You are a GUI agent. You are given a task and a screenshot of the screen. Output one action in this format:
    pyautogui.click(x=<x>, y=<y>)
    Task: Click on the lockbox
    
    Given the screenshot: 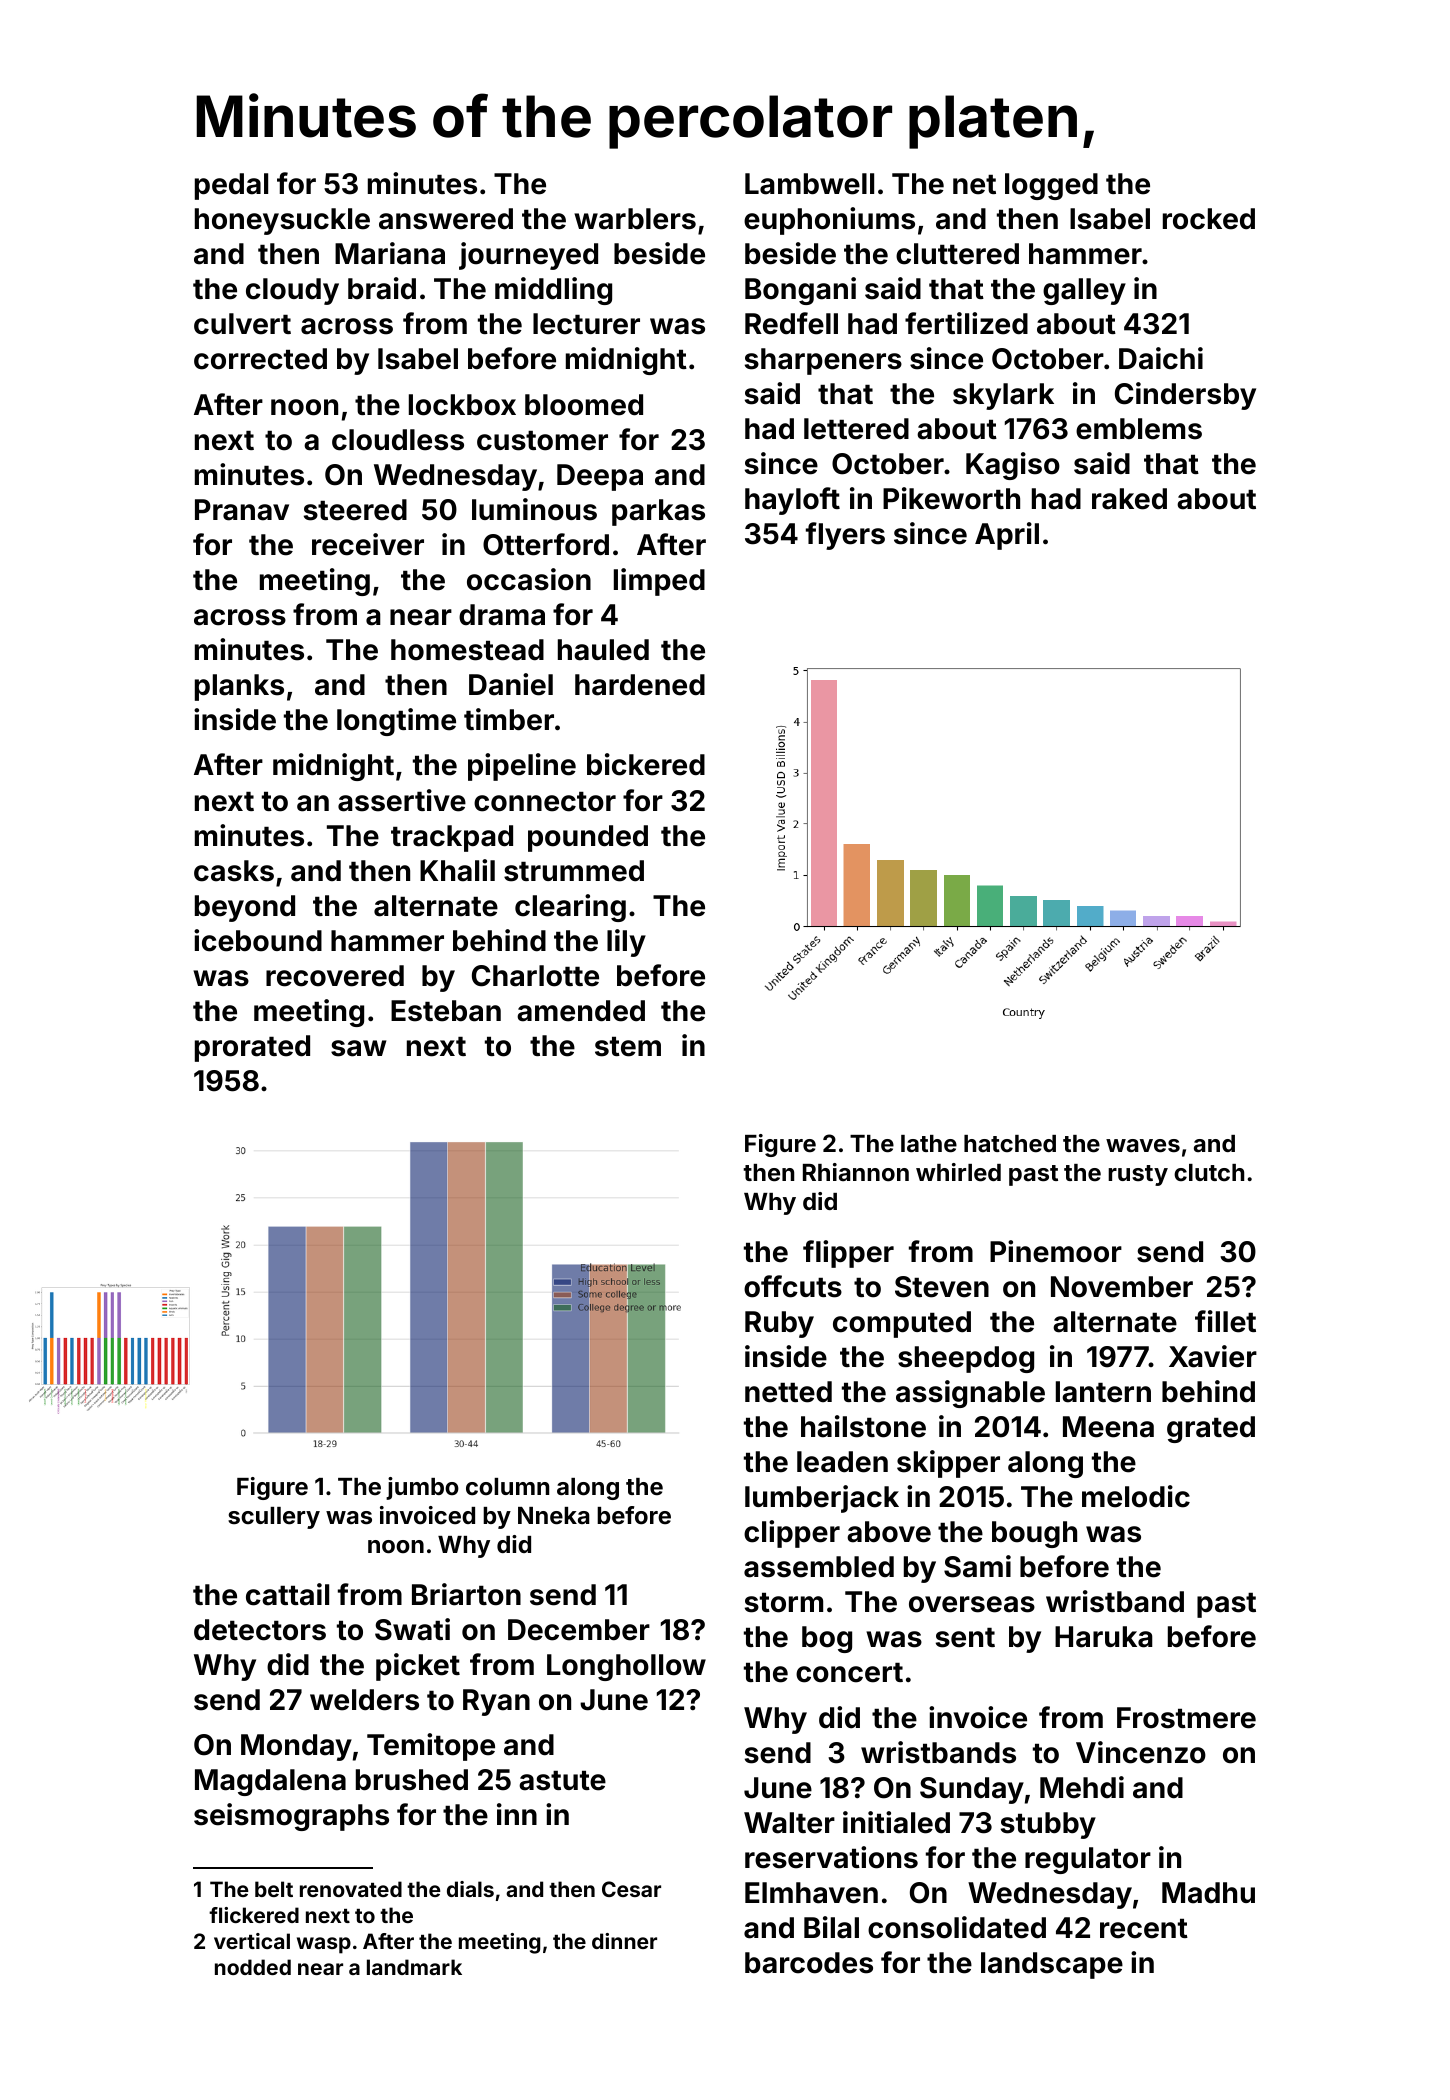 What is the action you would take?
    pyautogui.click(x=462, y=405)
